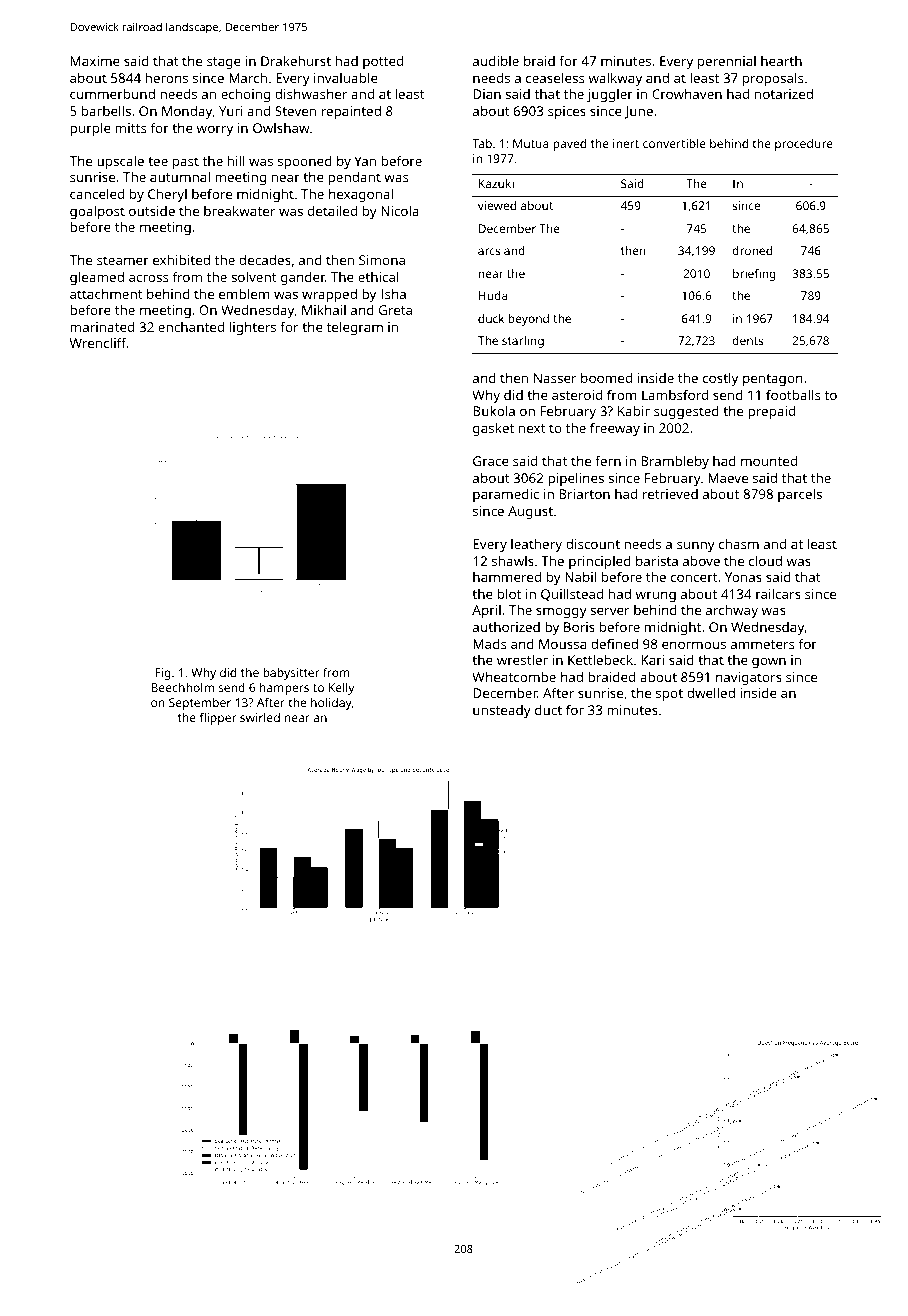 The width and height of the page is (908, 1316). I want to click on notarized, so click(784, 94).
